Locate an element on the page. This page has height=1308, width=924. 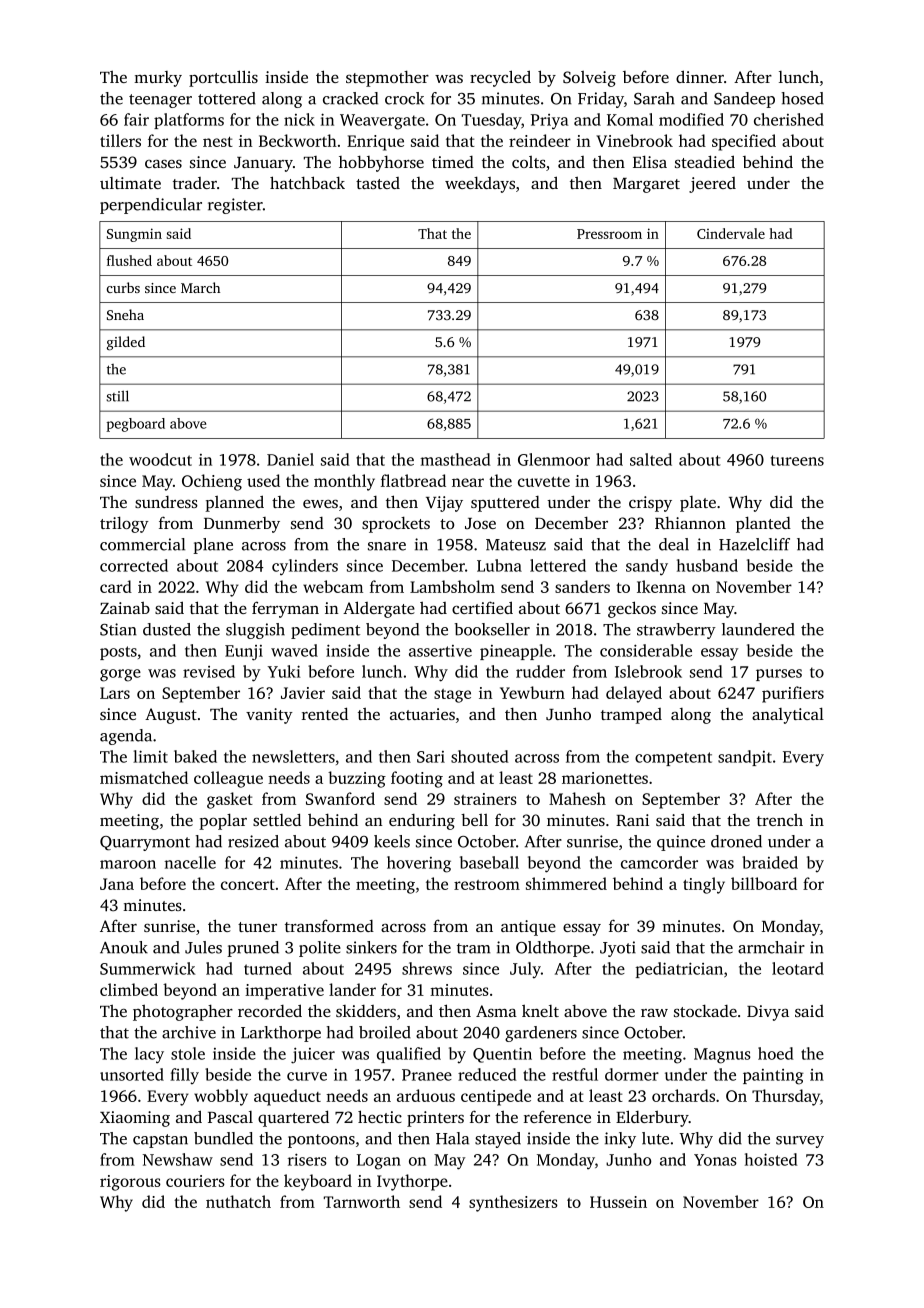
trilogy is located at coordinates (124, 524).
